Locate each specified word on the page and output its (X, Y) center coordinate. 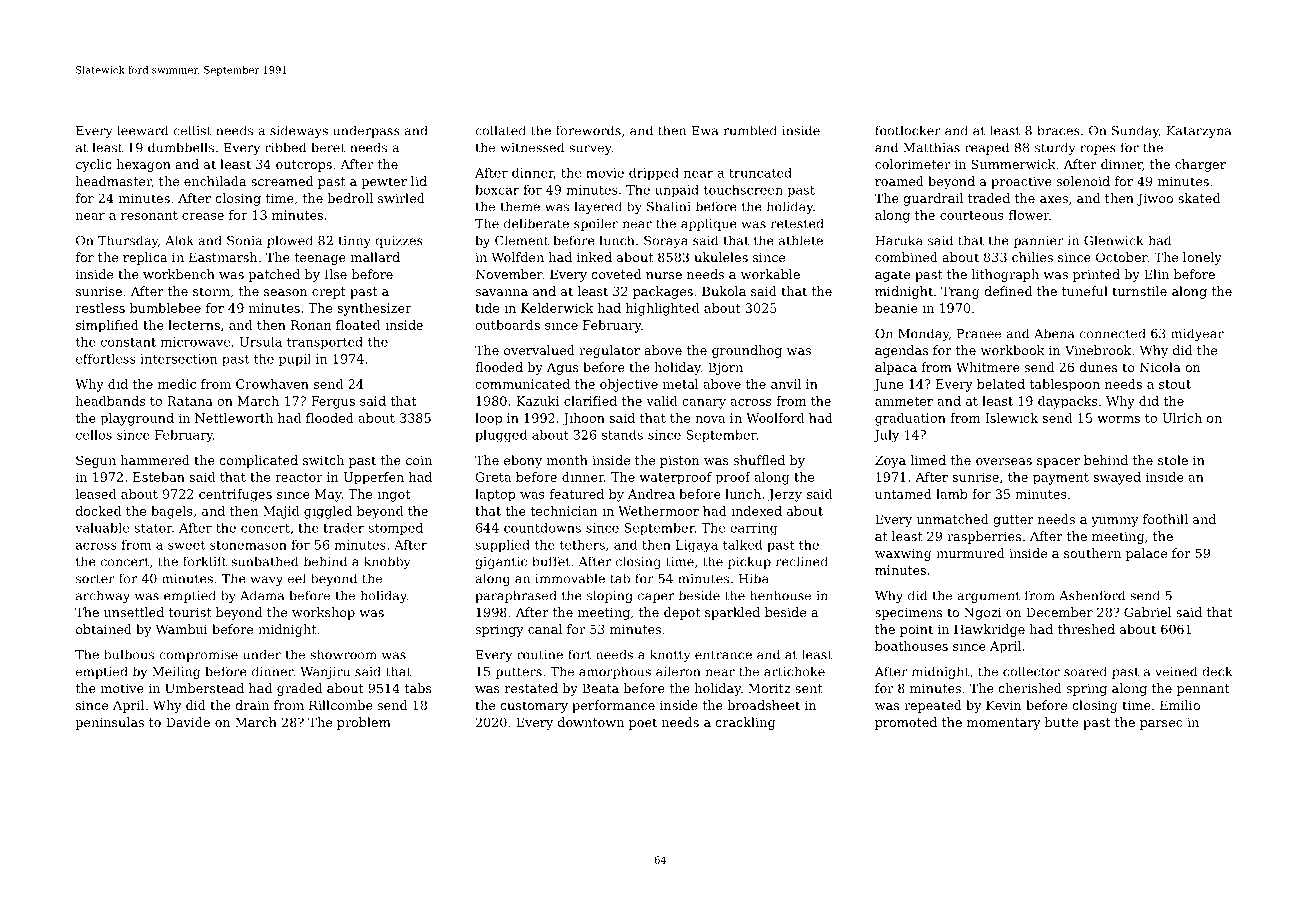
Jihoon (583, 419)
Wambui (182, 629)
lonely (1202, 258)
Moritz (769, 688)
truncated (760, 173)
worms (1118, 419)
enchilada (215, 181)
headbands (110, 401)
